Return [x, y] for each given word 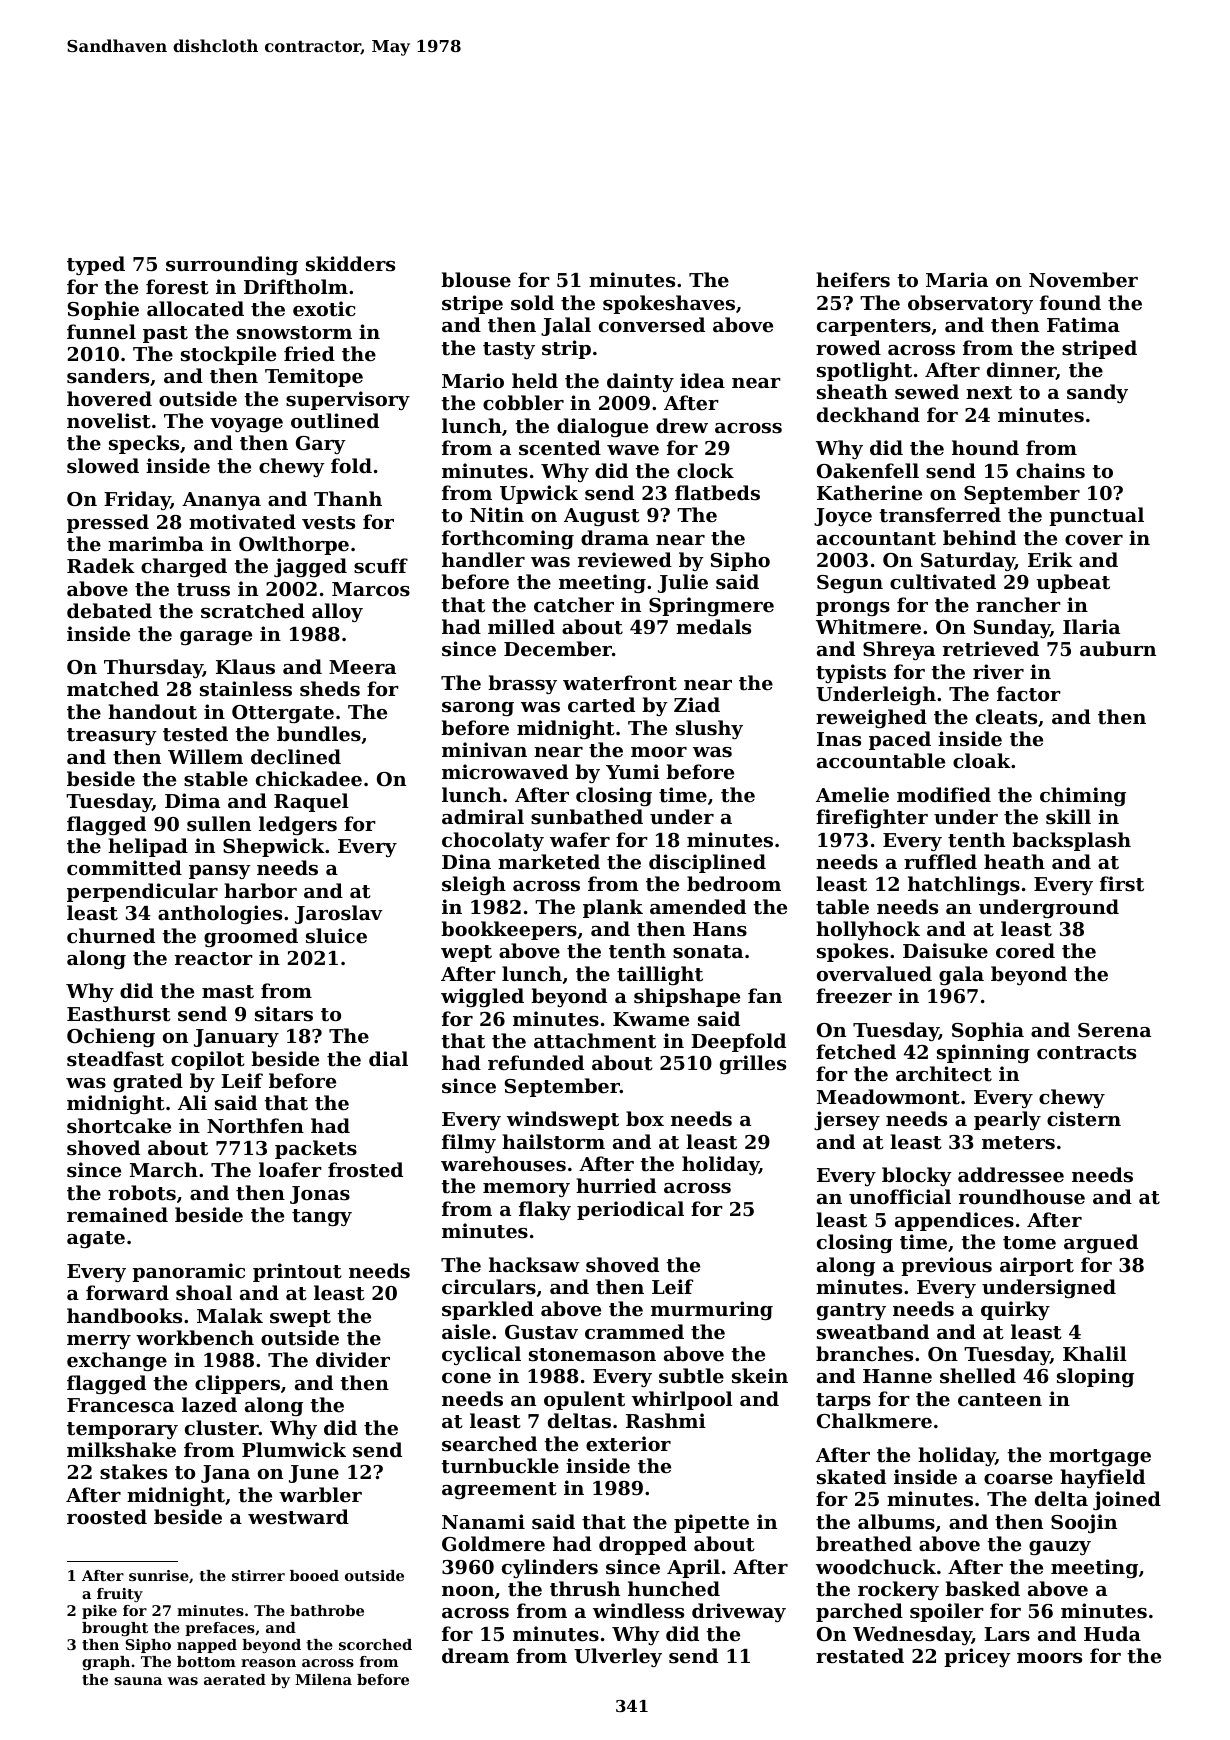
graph [106, 1663]
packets [316, 1149]
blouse [476, 280]
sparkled [488, 1310]
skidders [350, 264]
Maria [957, 279]
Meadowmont [888, 1097]
